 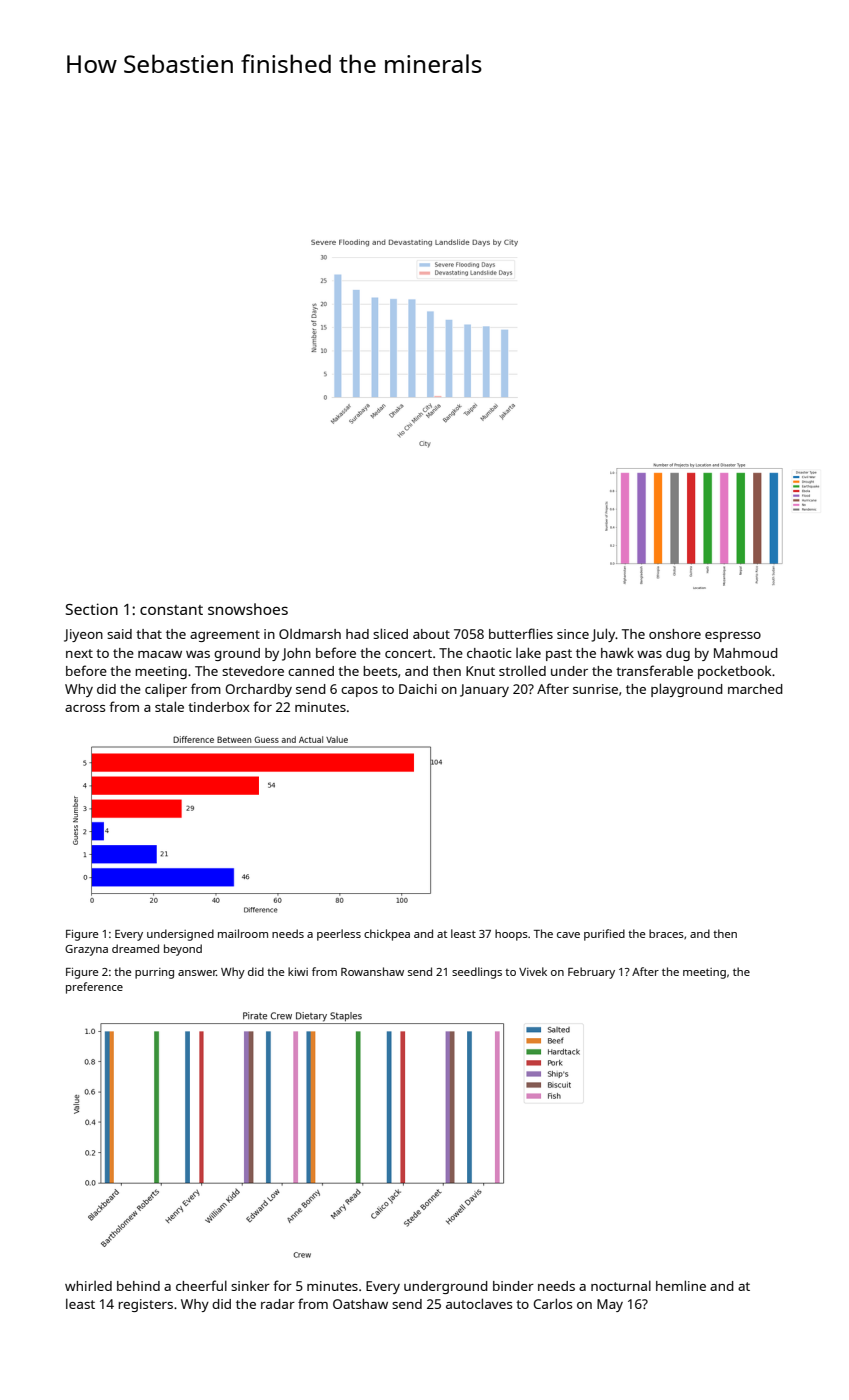 What do you see at coordinates (568, 935) in the document?
I see `cave` at bounding box center [568, 935].
